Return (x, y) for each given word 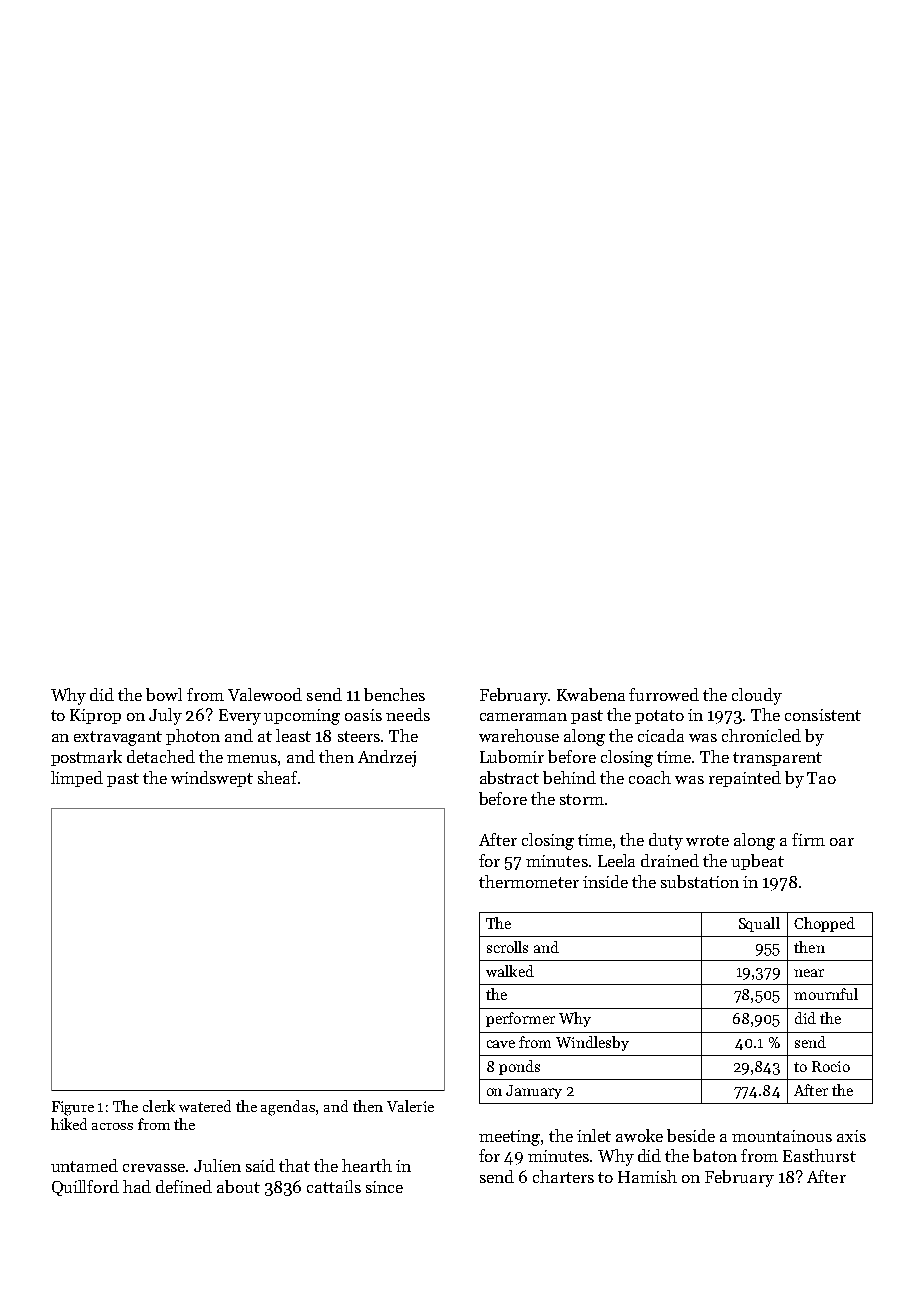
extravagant (118, 738)
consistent (823, 715)
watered (205, 1106)
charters (563, 1176)
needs (408, 714)
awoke (639, 1135)
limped (77, 779)
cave (501, 1044)
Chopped (824, 924)
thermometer (529, 881)
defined (184, 1186)
